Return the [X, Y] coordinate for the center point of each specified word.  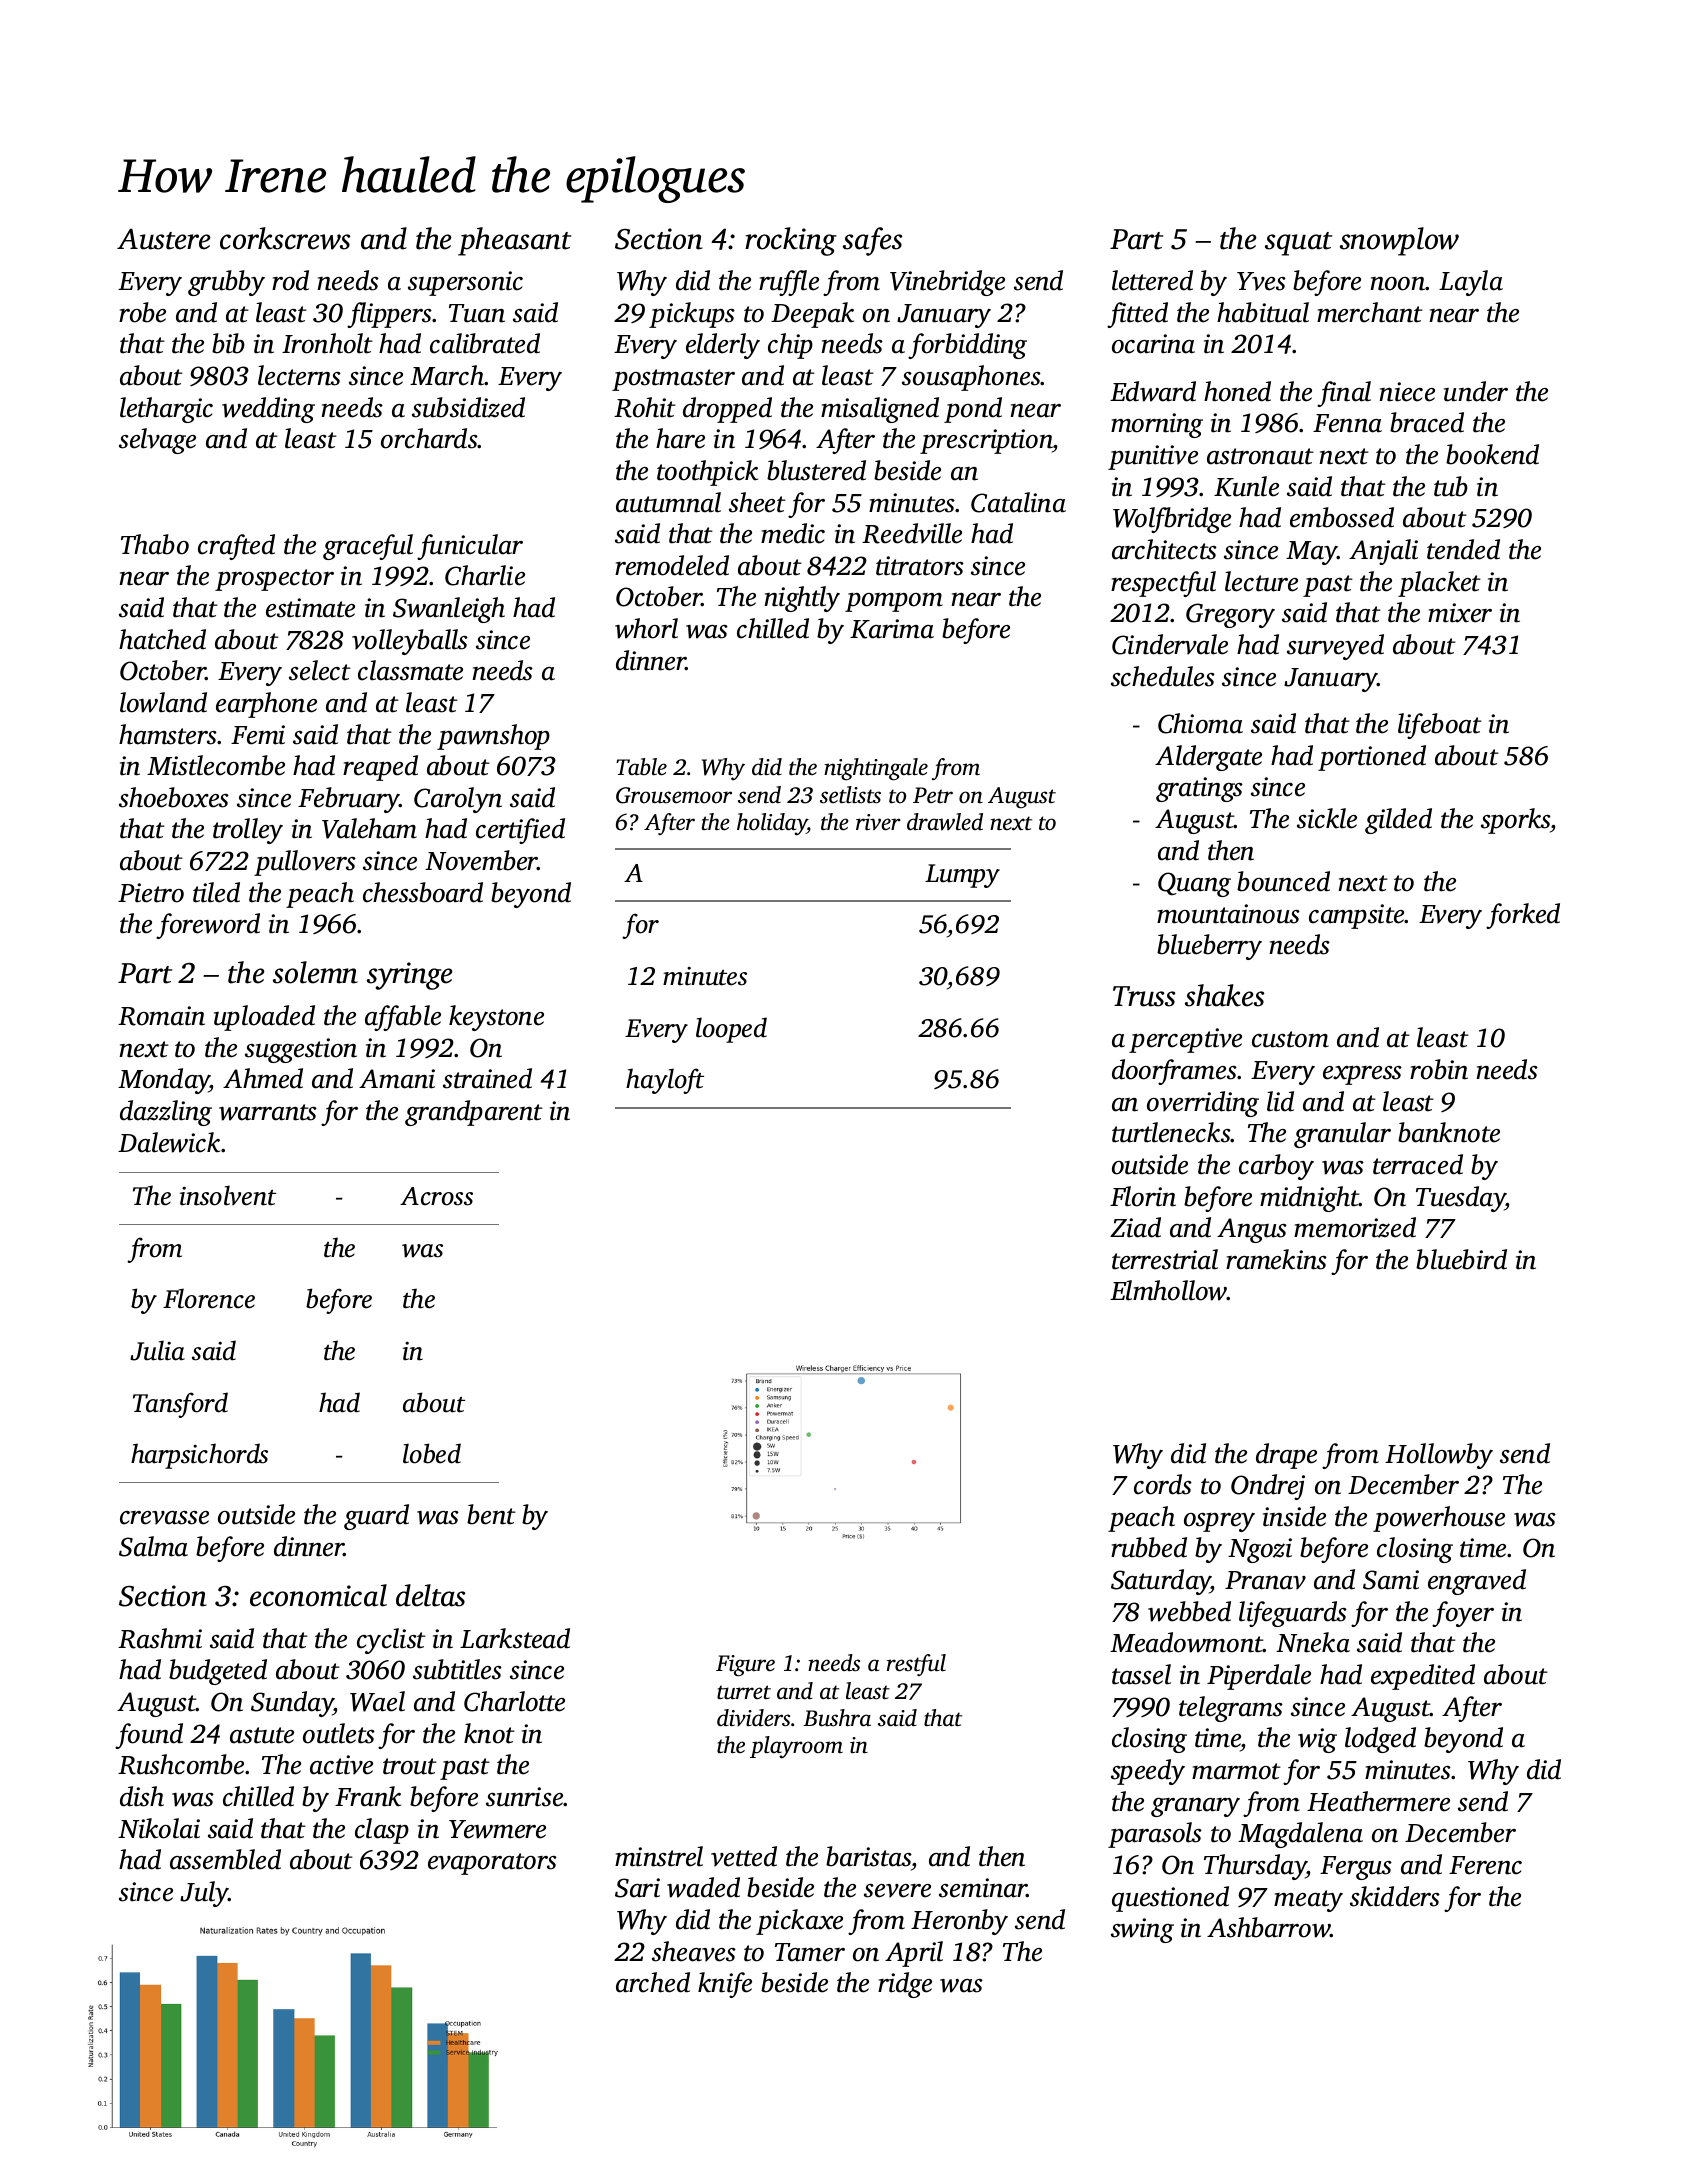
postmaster [673, 380]
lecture [1261, 581]
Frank [368, 1796]
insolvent [228, 1195]
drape [1286, 1456]
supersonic [465, 283]
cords [1163, 1484]
